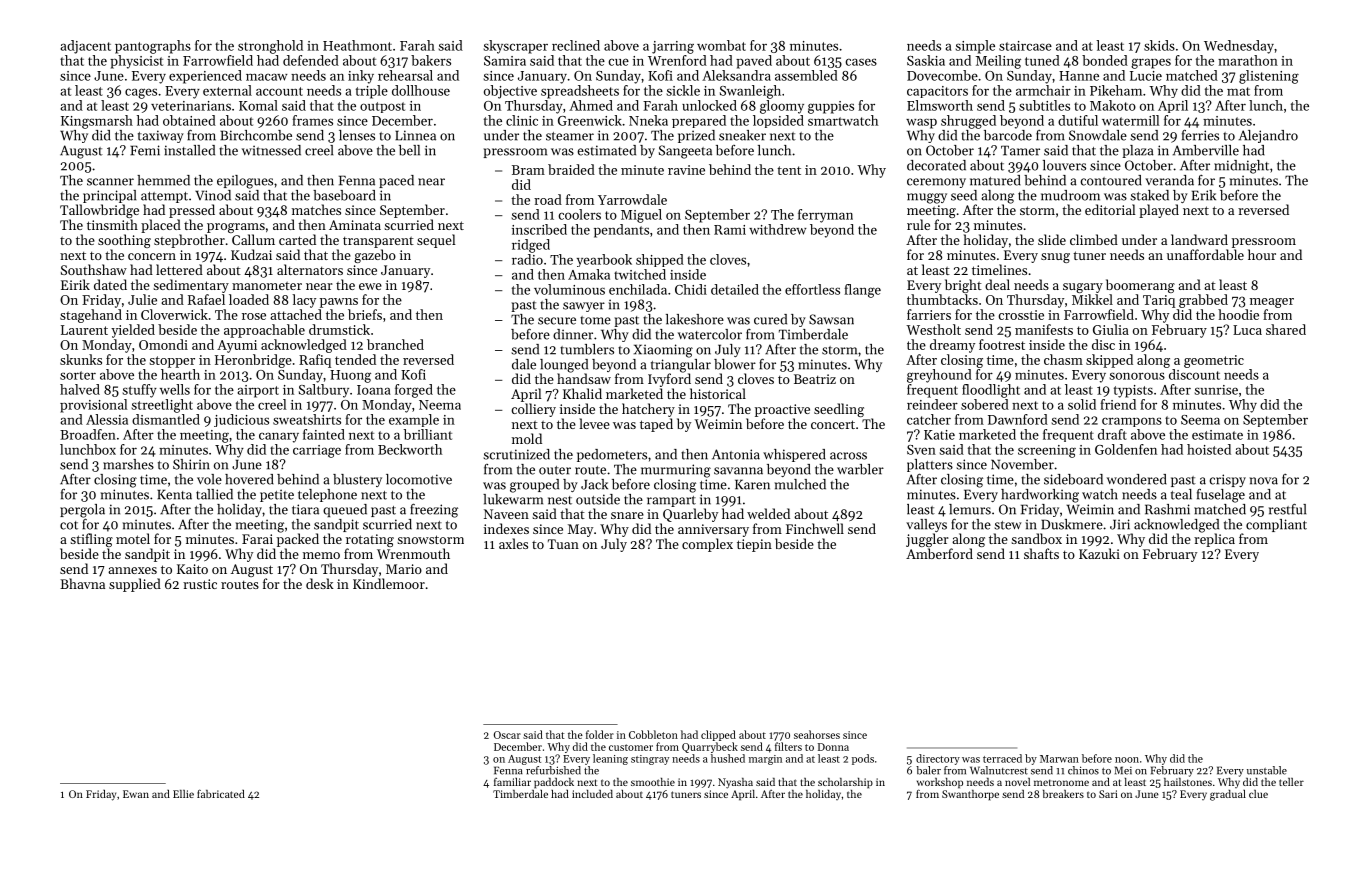  What do you see at coordinates (107, 419) in the document?
I see `Alessia` at bounding box center [107, 419].
